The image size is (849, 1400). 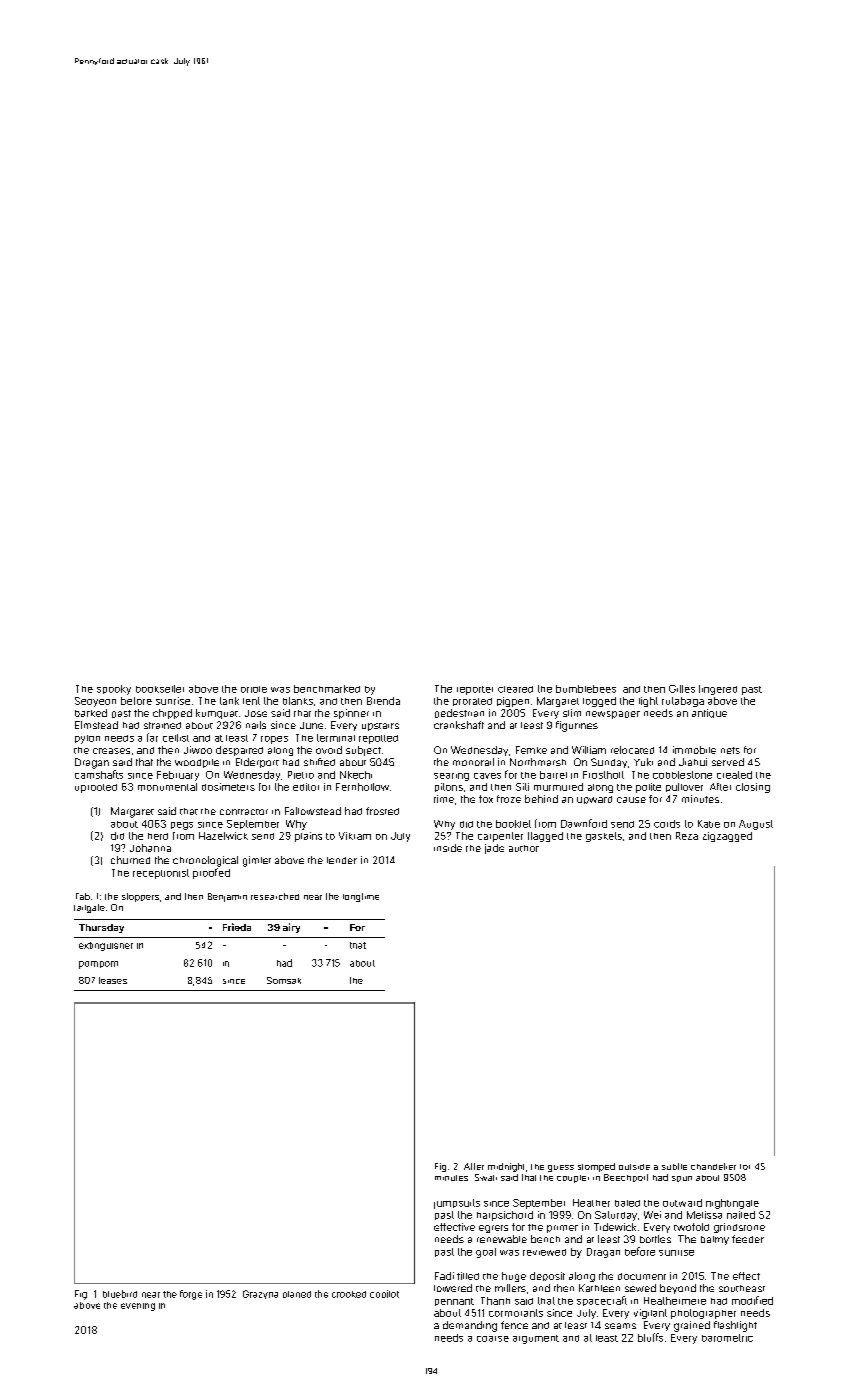 I want to click on outside, so click(x=634, y=1167).
